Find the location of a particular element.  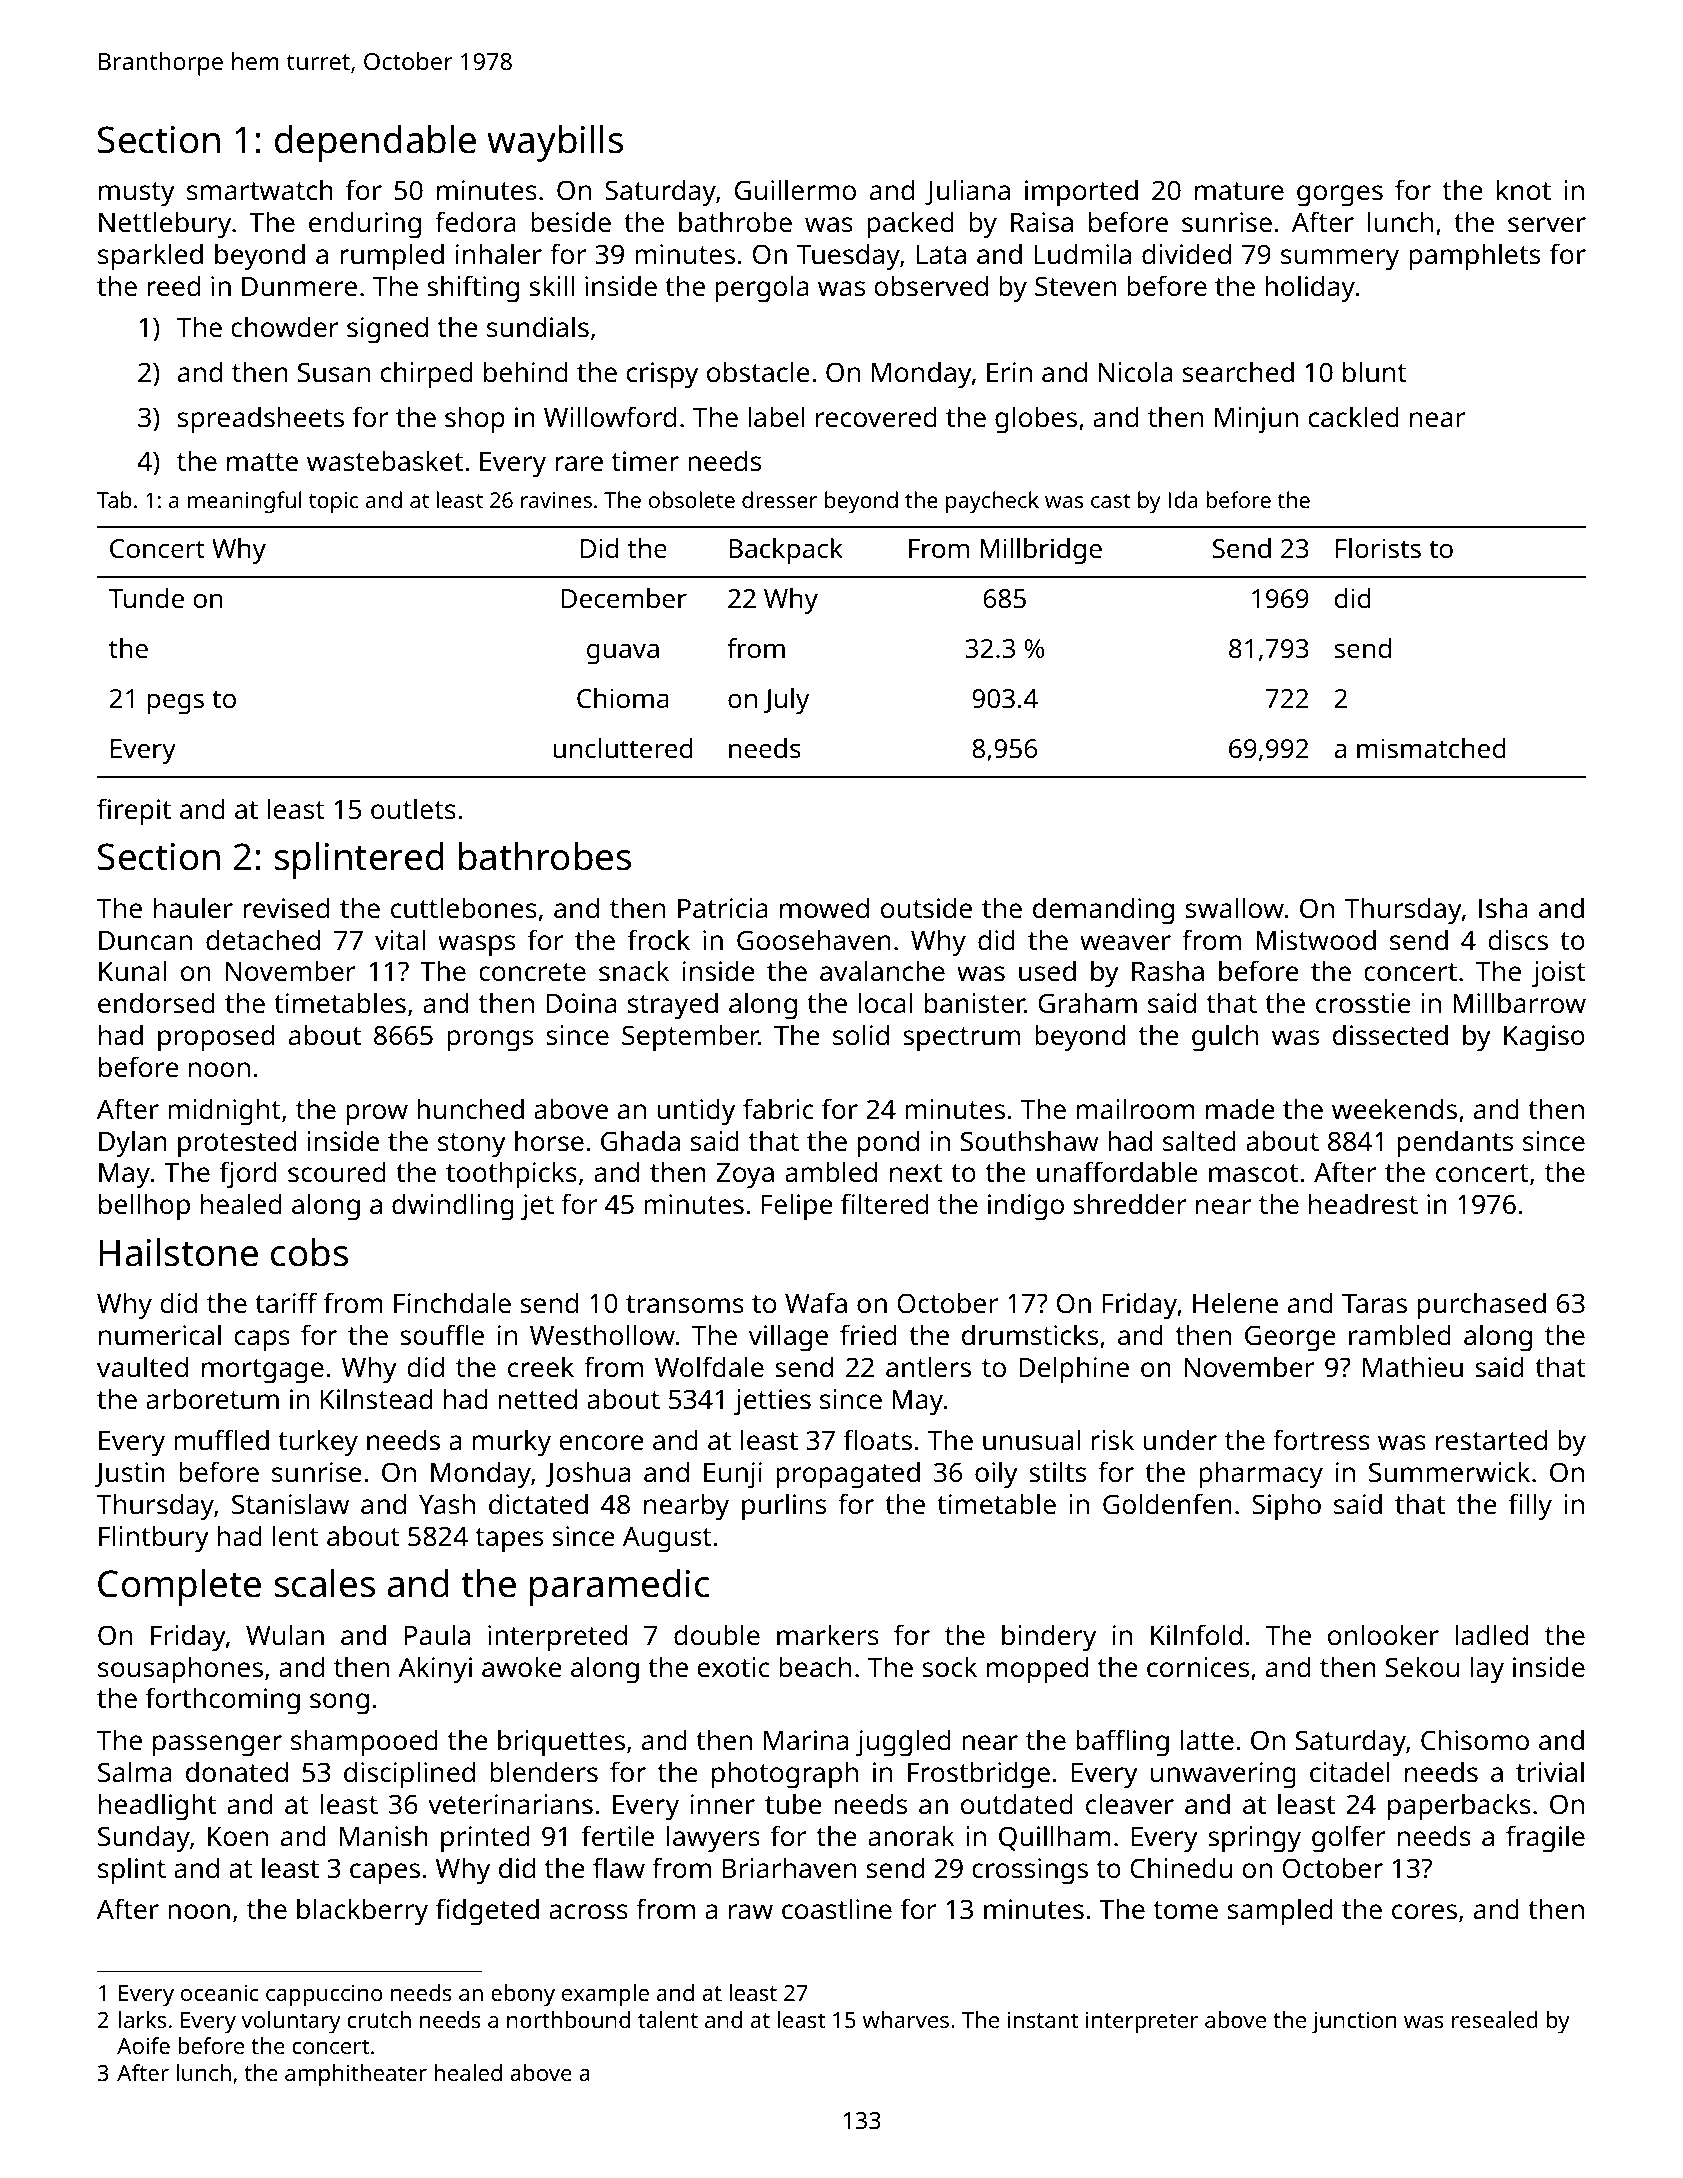

uncluttered is located at coordinates (623, 748).
